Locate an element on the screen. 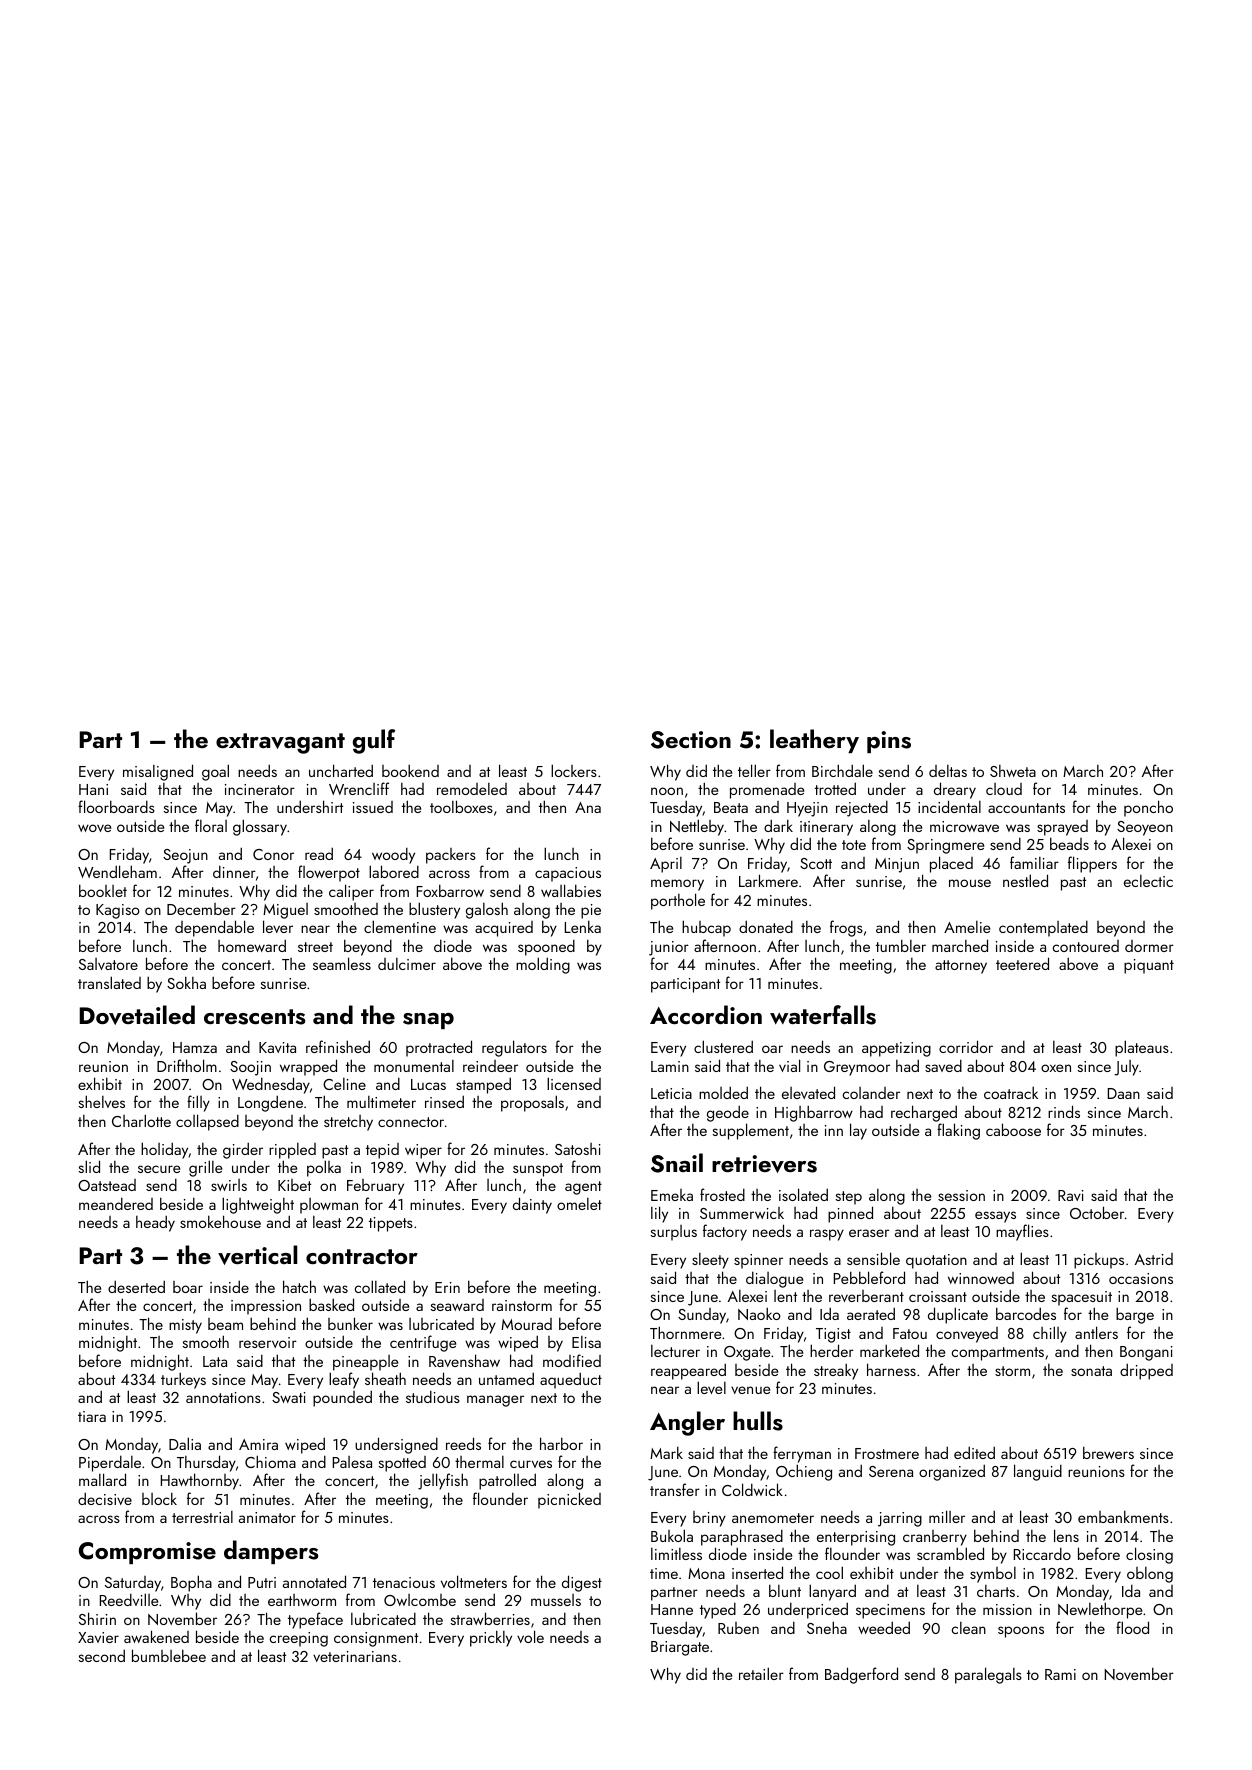  wove is located at coordinates (94, 828).
